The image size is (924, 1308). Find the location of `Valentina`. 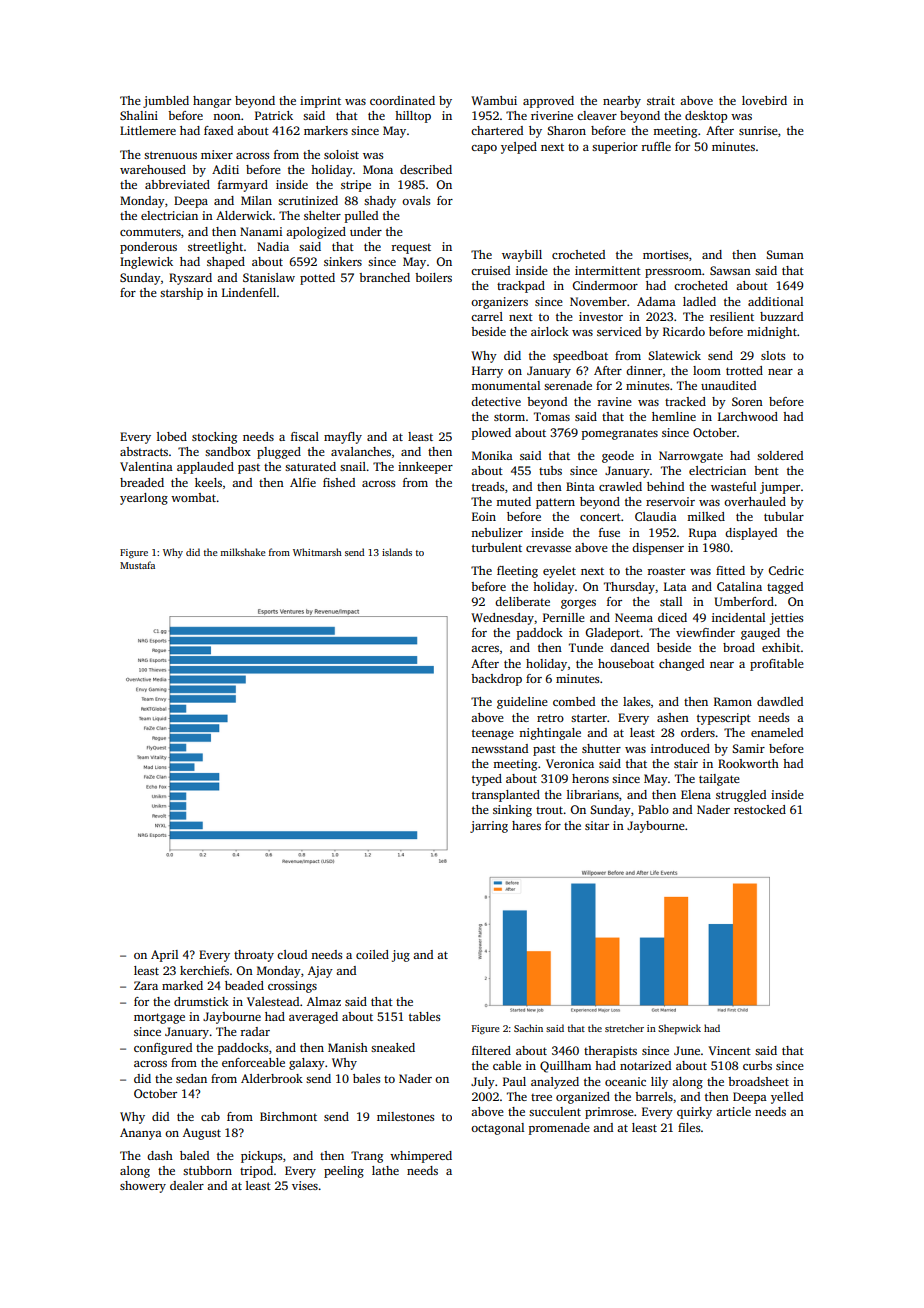

Valentina is located at coordinates (146, 466).
